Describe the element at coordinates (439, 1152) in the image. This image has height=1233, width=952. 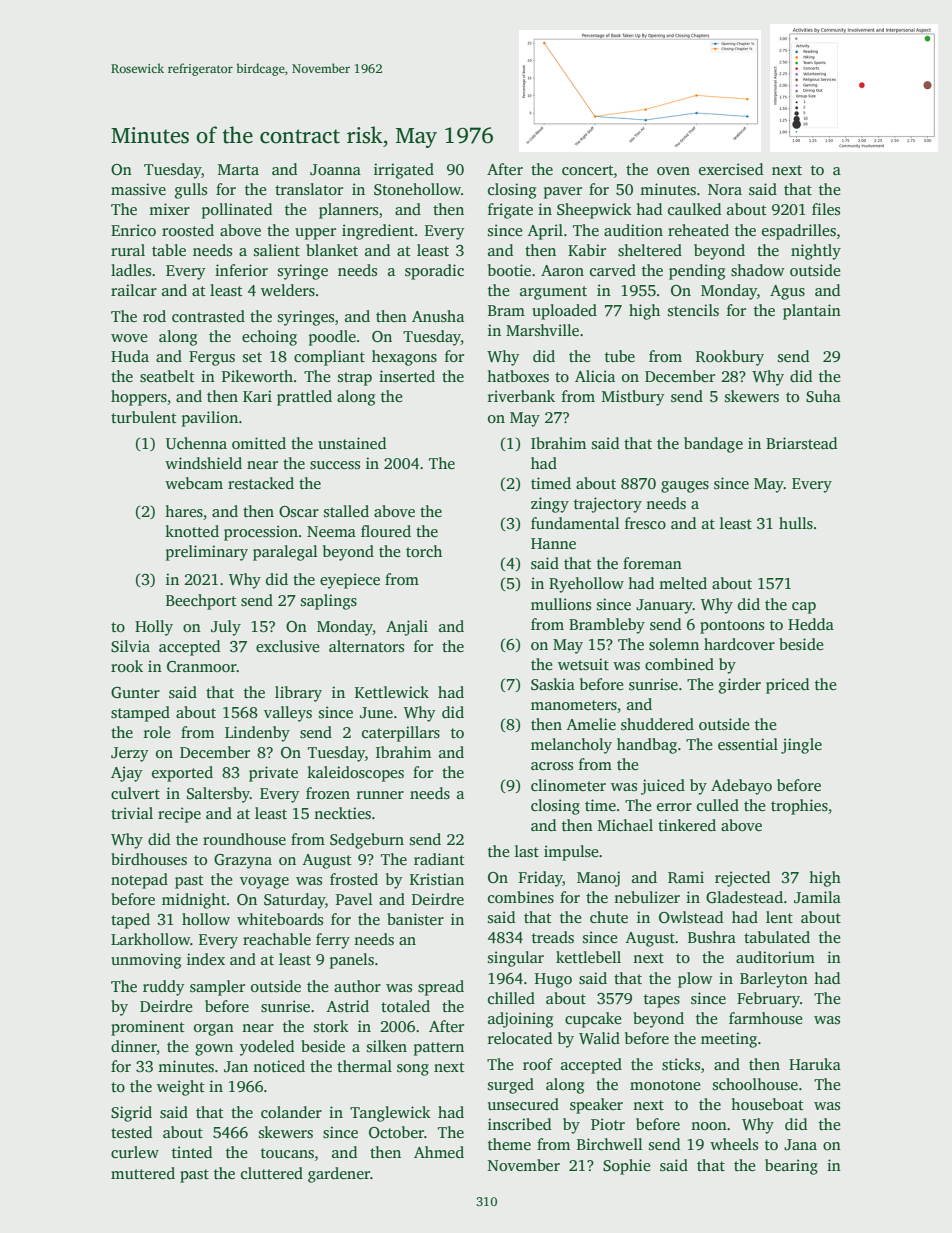
I see `Ahmed` at that location.
